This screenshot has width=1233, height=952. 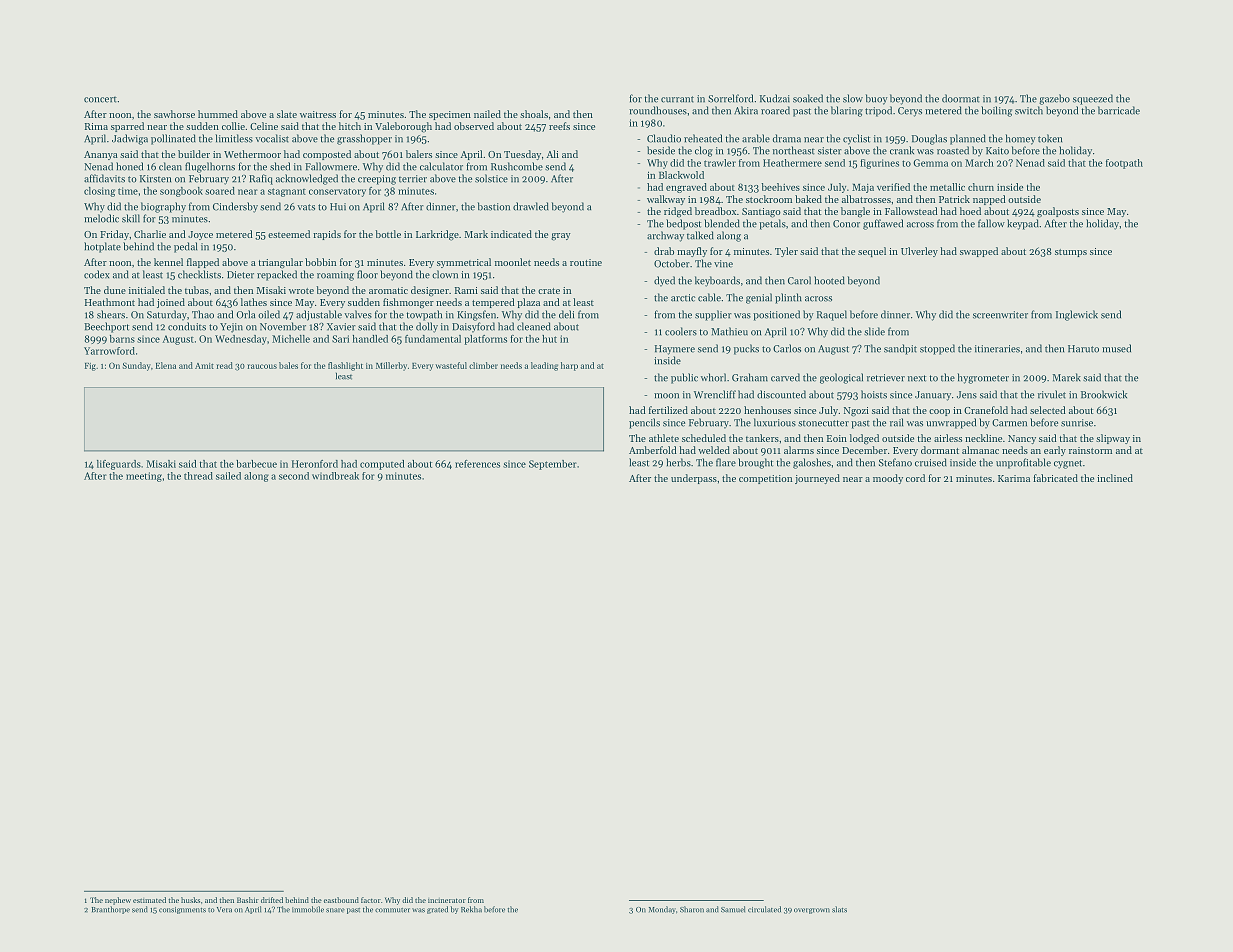 What do you see at coordinates (733, 909) in the screenshot?
I see `Samuel` at bounding box center [733, 909].
